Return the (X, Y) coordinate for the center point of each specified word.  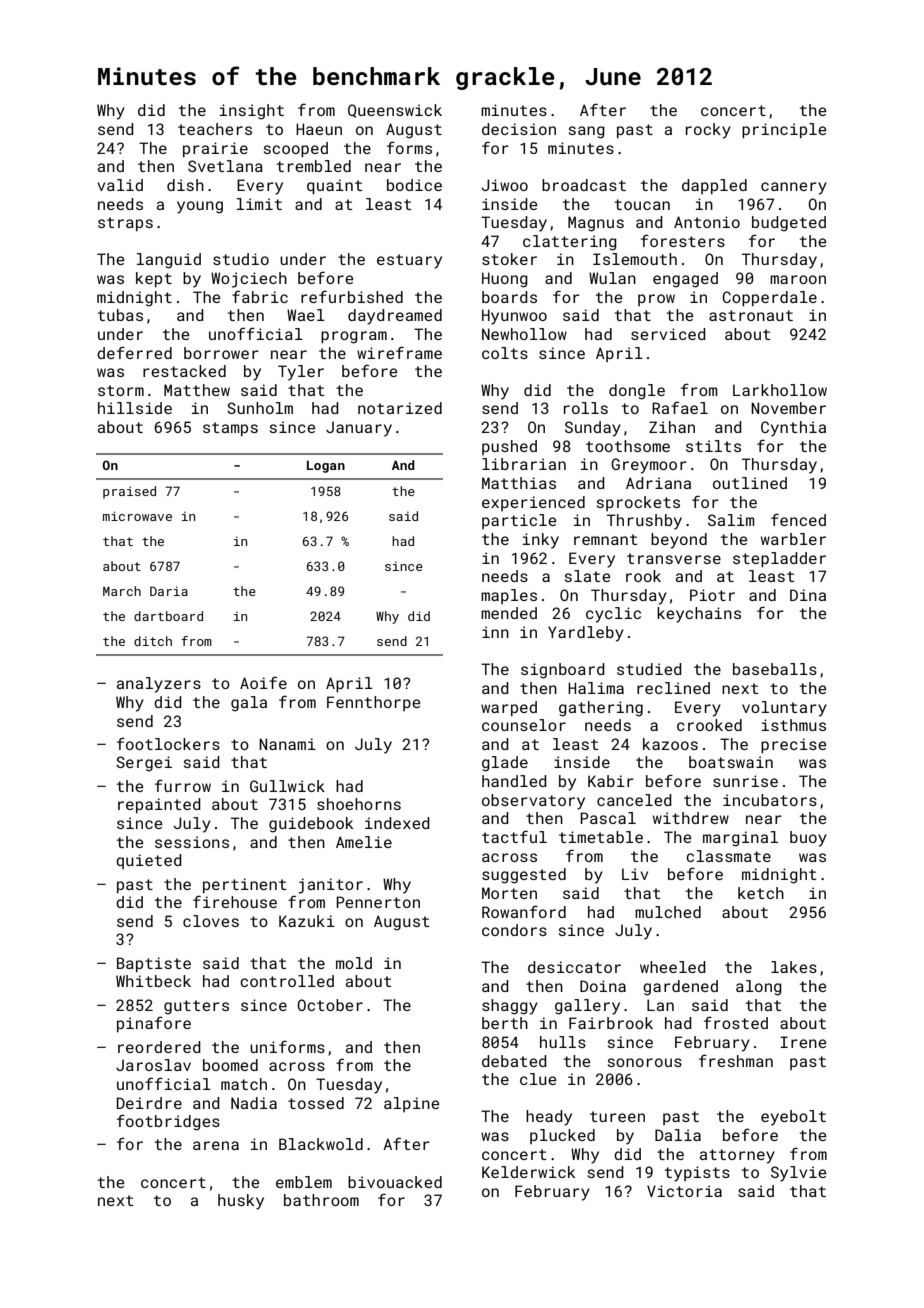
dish (185, 185)
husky (241, 1202)
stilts (713, 446)
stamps (230, 429)
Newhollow (524, 334)
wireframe (399, 352)
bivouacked (395, 1182)
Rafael (680, 407)
